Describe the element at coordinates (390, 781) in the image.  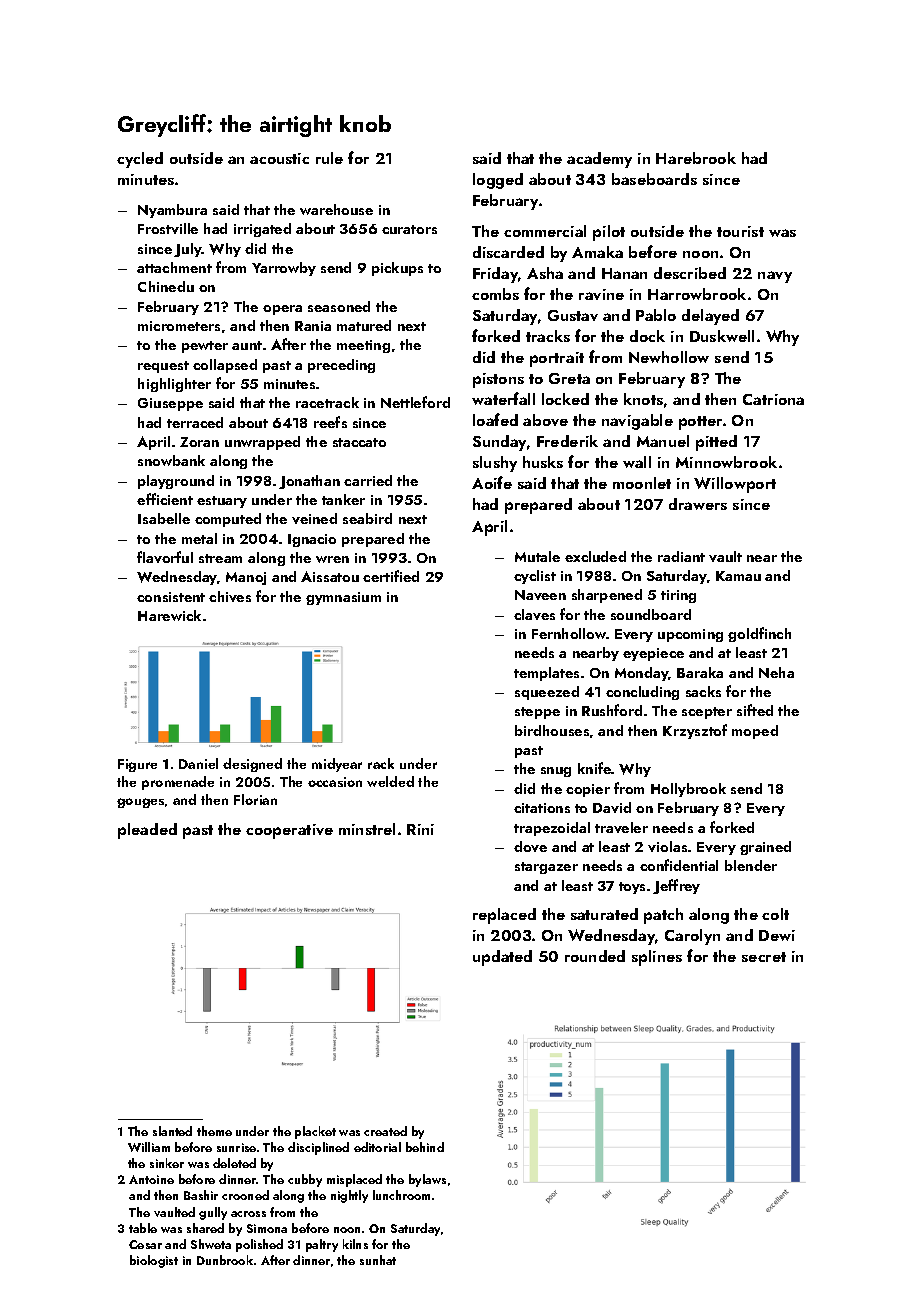
I see `welded` at that location.
